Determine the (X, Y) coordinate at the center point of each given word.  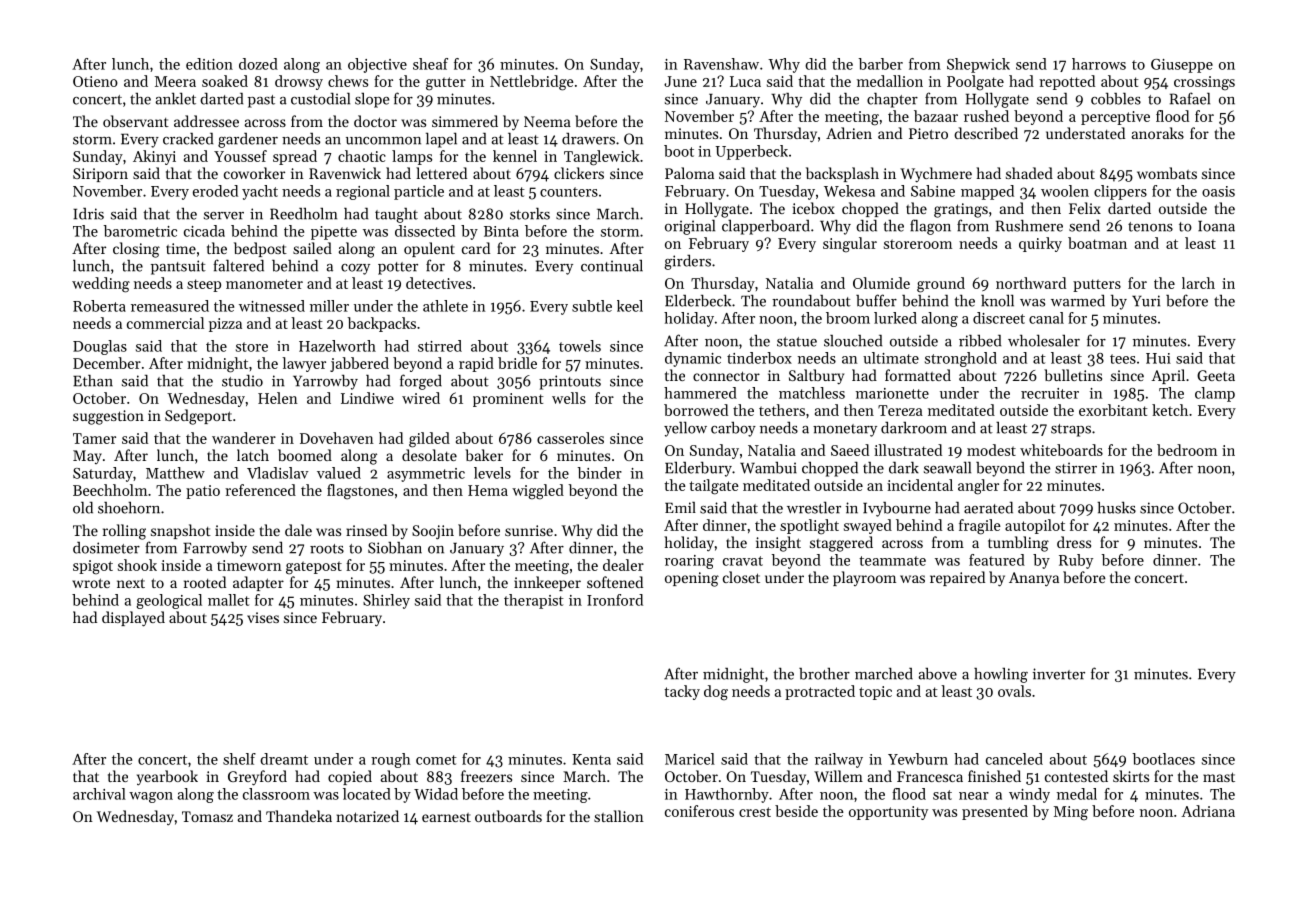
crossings (1204, 83)
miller (329, 306)
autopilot (1035, 526)
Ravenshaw (721, 64)
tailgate (714, 487)
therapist (534, 601)
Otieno (95, 81)
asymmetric (426, 475)
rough (391, 760)
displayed (133, 619)
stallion (619, 816)
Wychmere (936, 174)
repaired (957, 578)
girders (687, 262)
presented (995, 812)
